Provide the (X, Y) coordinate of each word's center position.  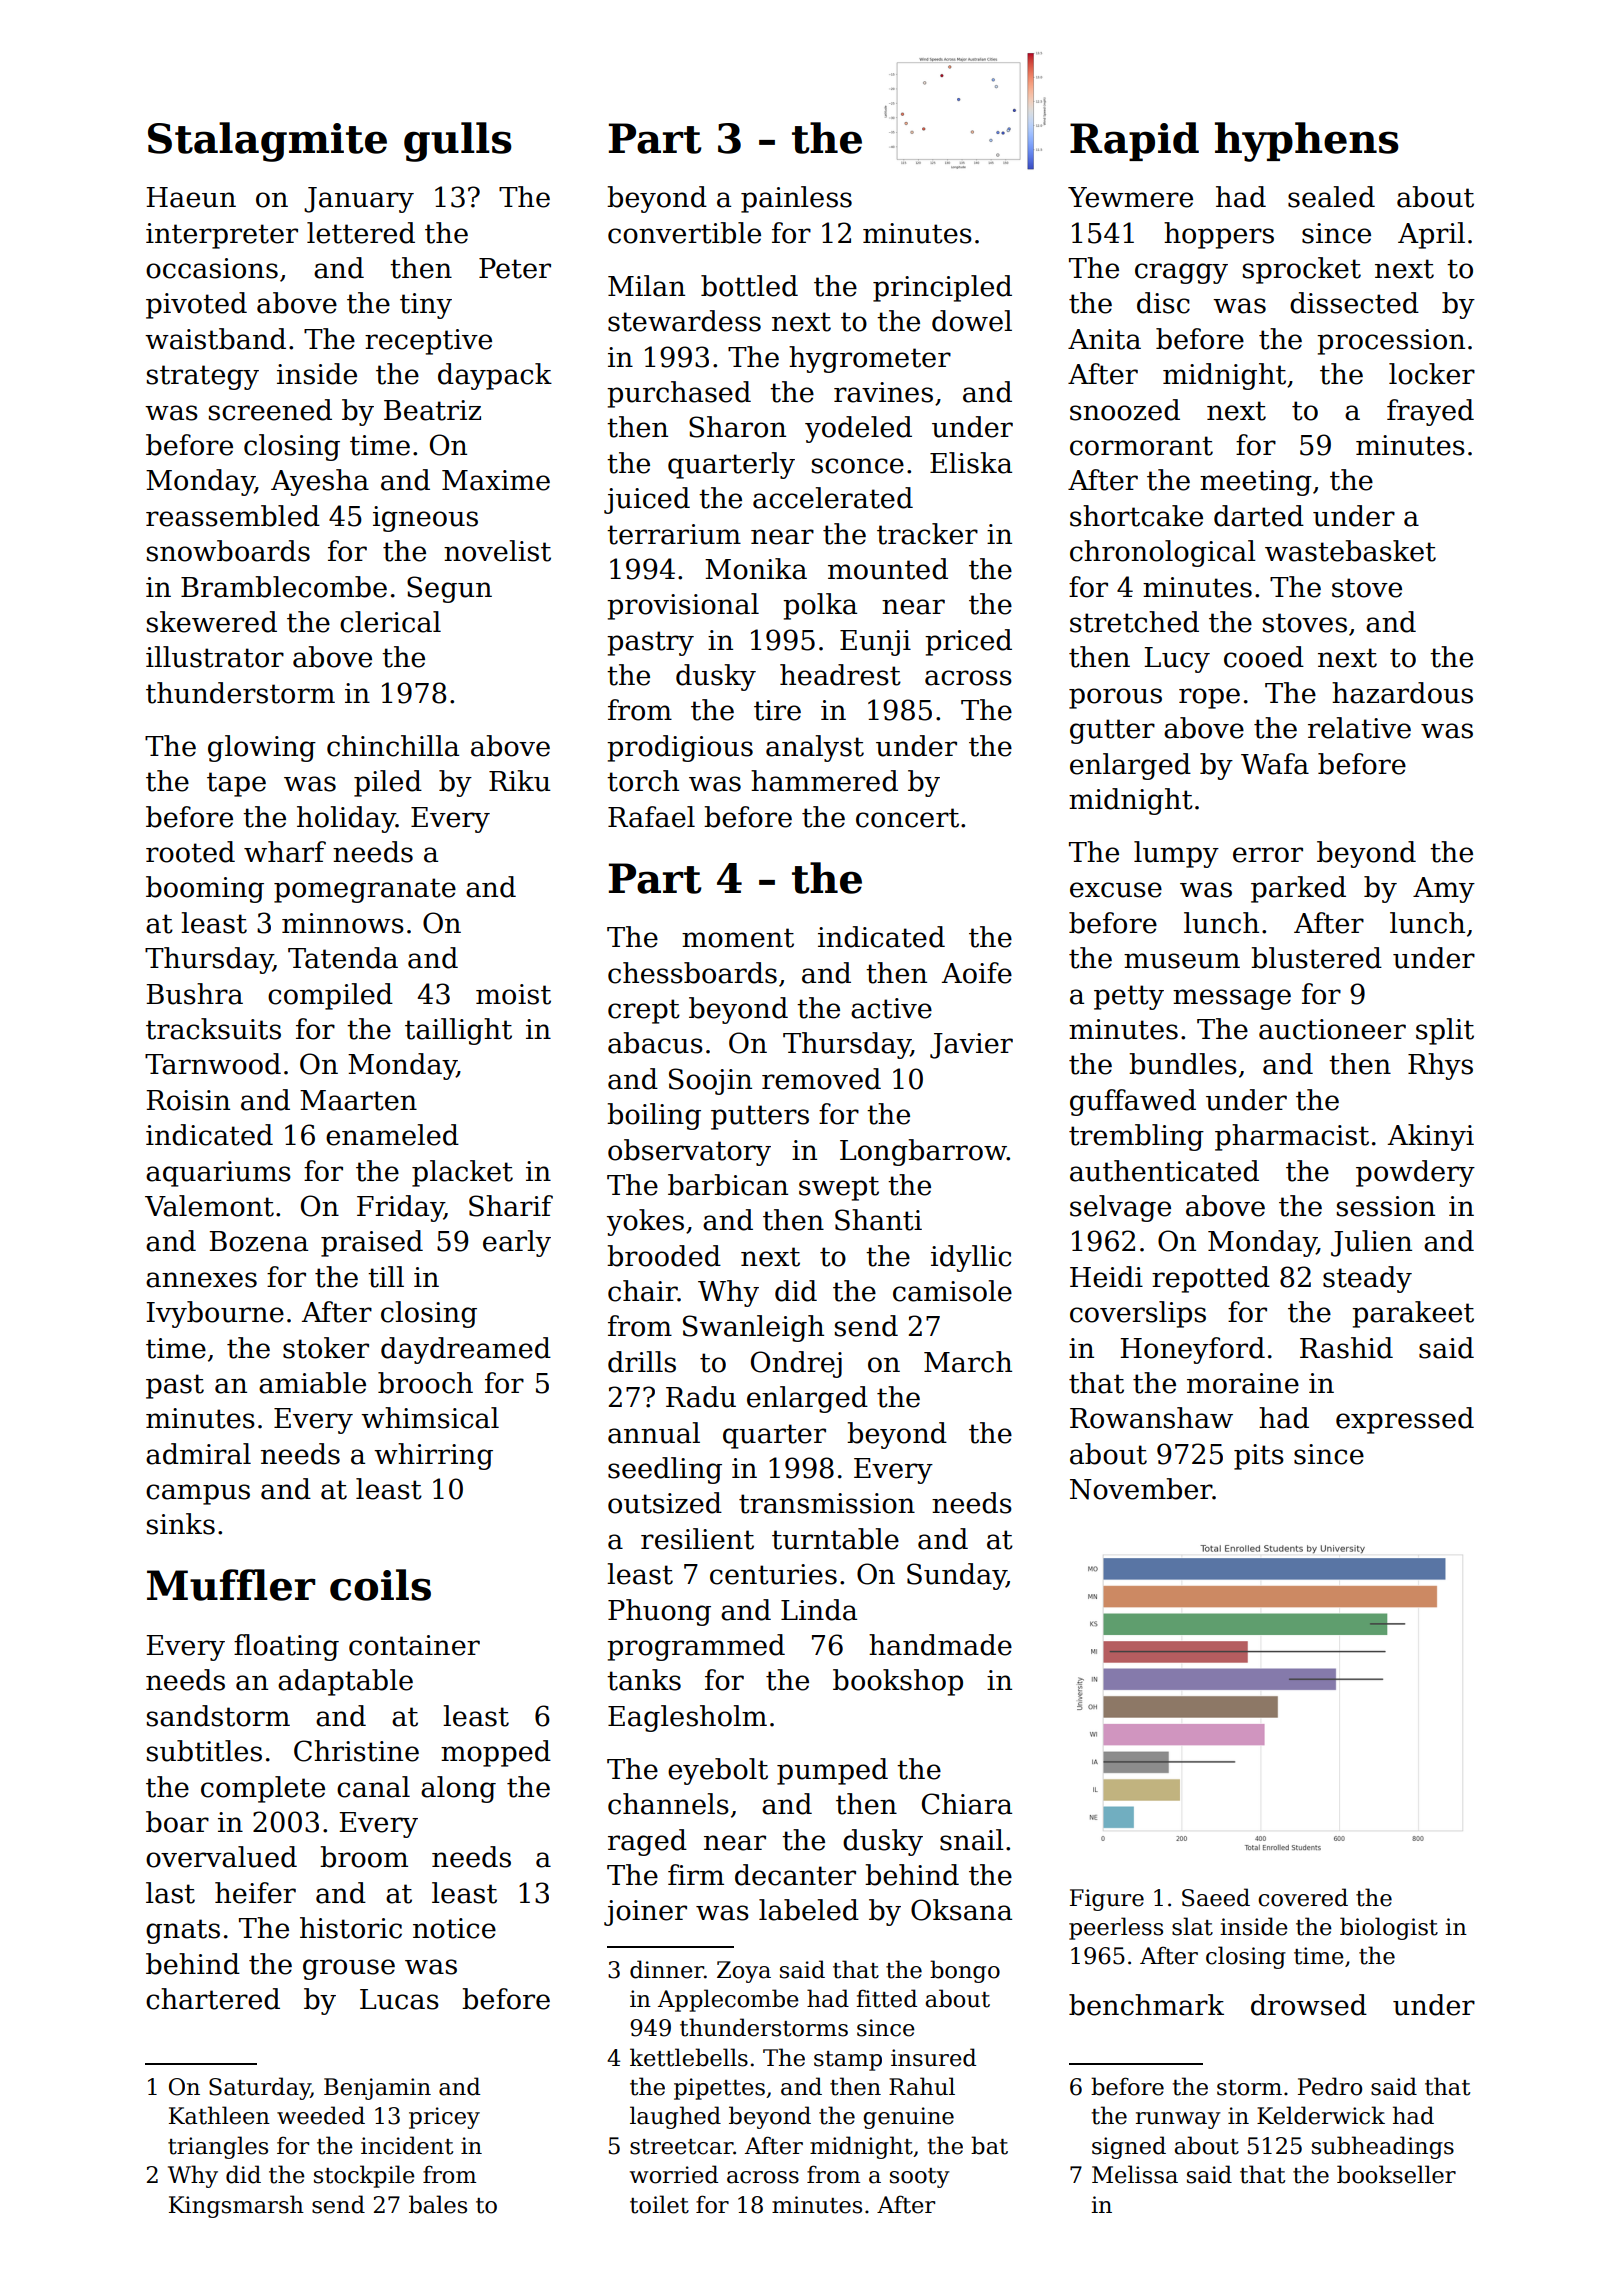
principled (942, 288)
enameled (392, 1135)
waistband (215, 339)
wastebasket (1350, 551)
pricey (444, 2118)
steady (1367, 1279)
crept (644, 1011)
